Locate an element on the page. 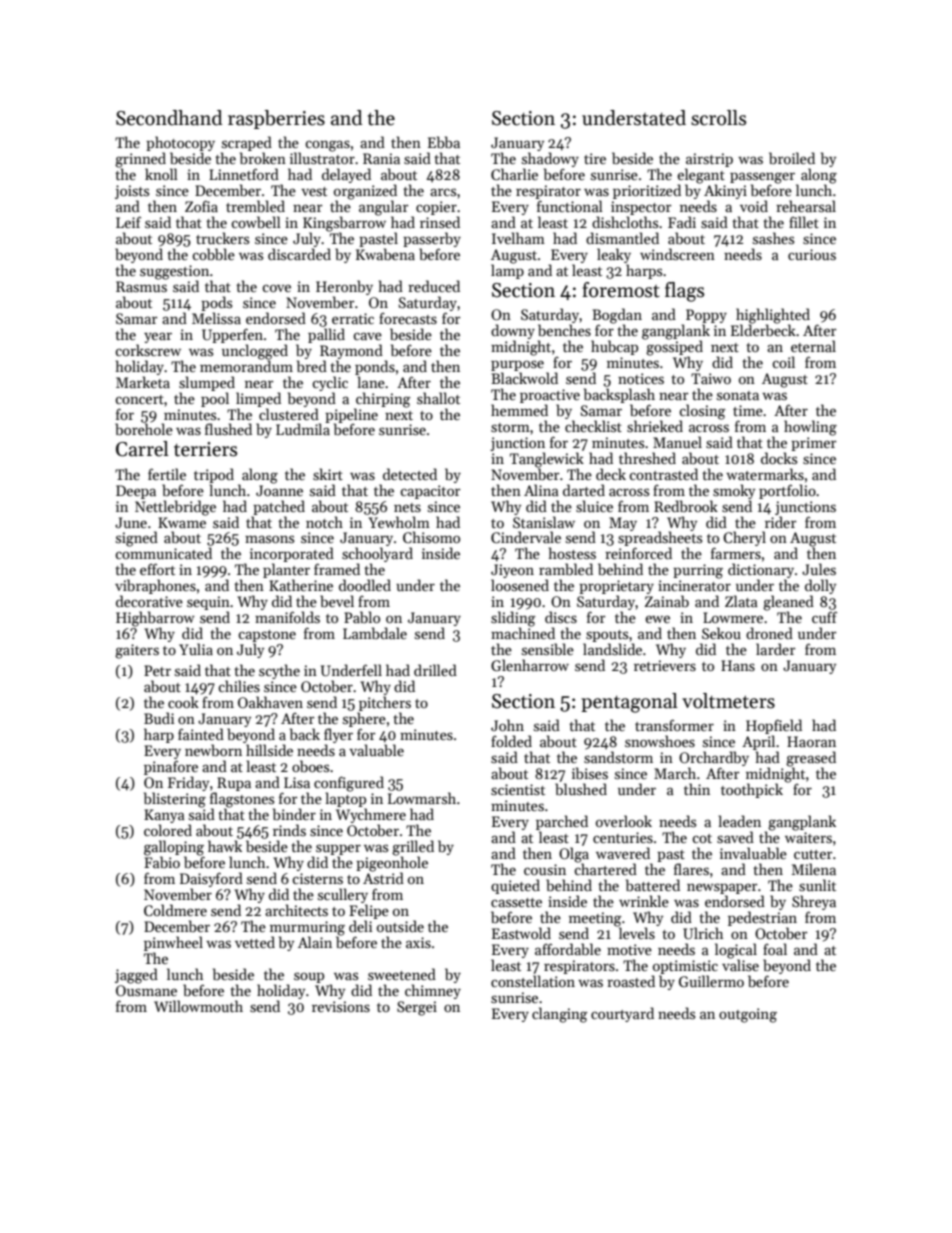 The height and width of the page is (1233, 952). portfolio is located at coordinates (787, 491).
